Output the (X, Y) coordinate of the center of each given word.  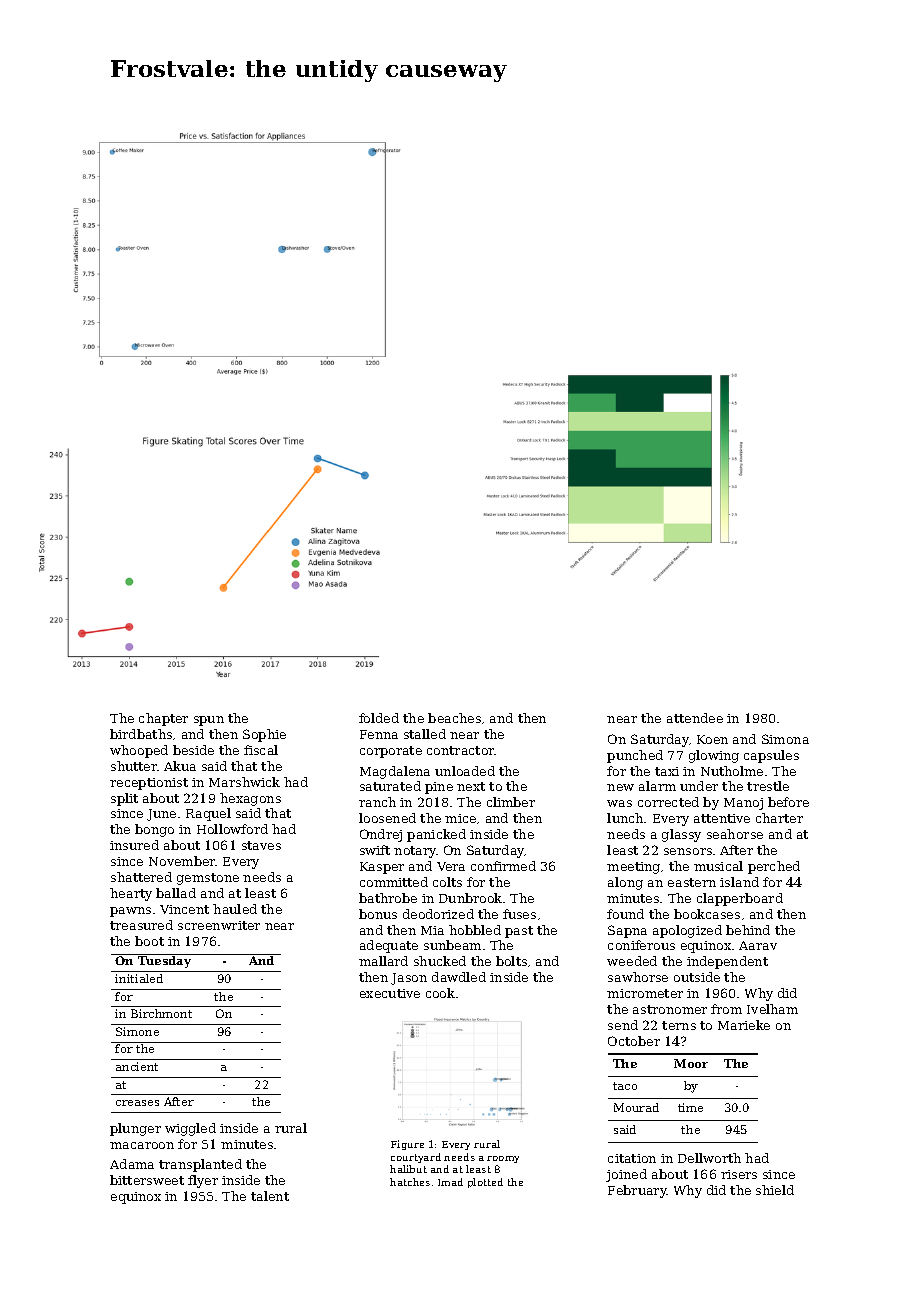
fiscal (261, 750)
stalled (425, 734)
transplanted (200, 1165)
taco (625, 1086)
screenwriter (219, 925)
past (519, 932)
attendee (695, 718)
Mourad (636, 1107)
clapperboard (740, 899)
